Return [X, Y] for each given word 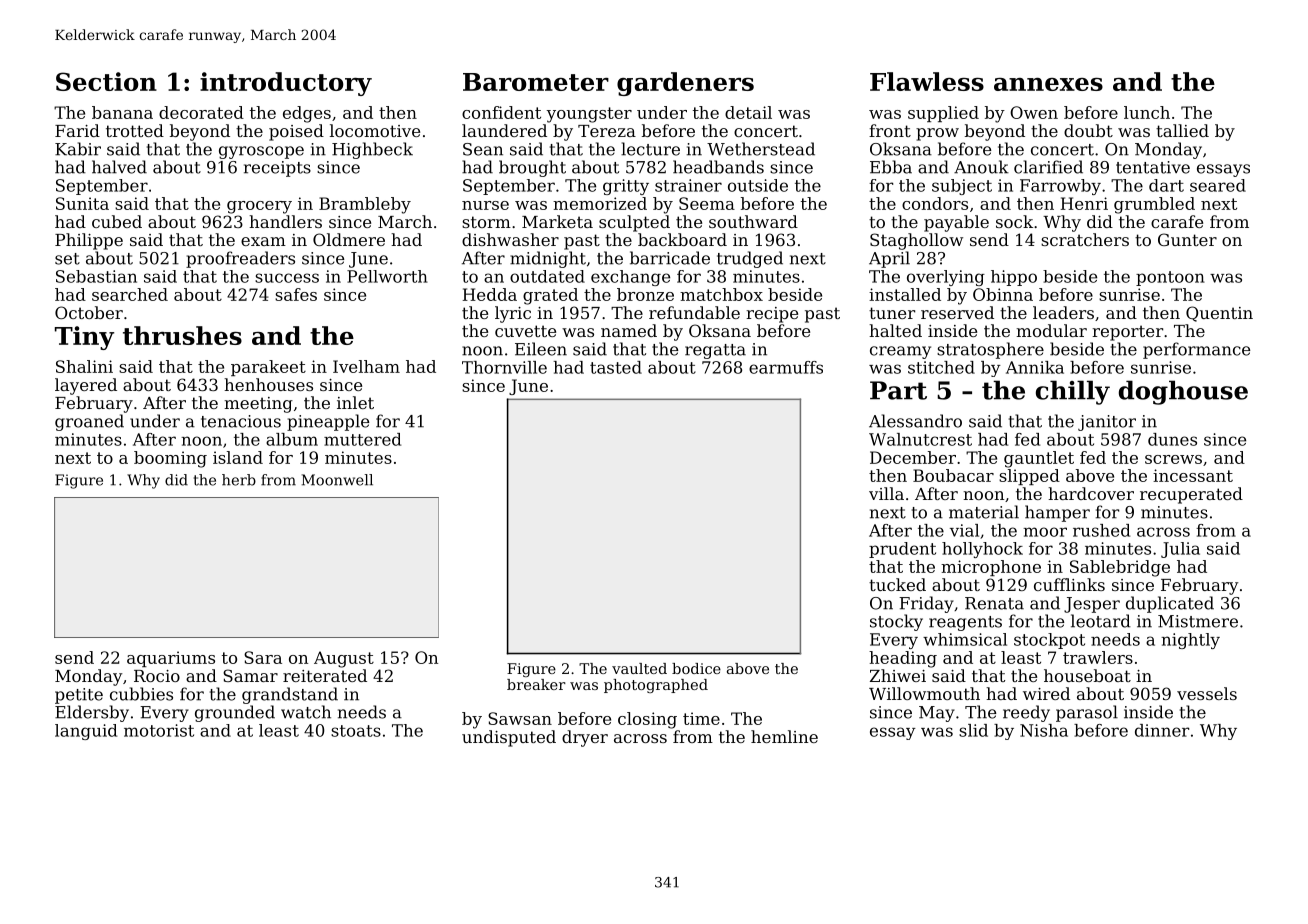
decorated [201, 112]
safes [296, 294]
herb [239, 480]
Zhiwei [898, 675]
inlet [355, 402]
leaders [1063, 312]
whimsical [965, 639]
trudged [750, 259]
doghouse [1183, 392]
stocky [896, 622]
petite [79, 696]
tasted [616, 367]
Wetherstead [761, 149]
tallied [1182, 130]
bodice [696, 668]
